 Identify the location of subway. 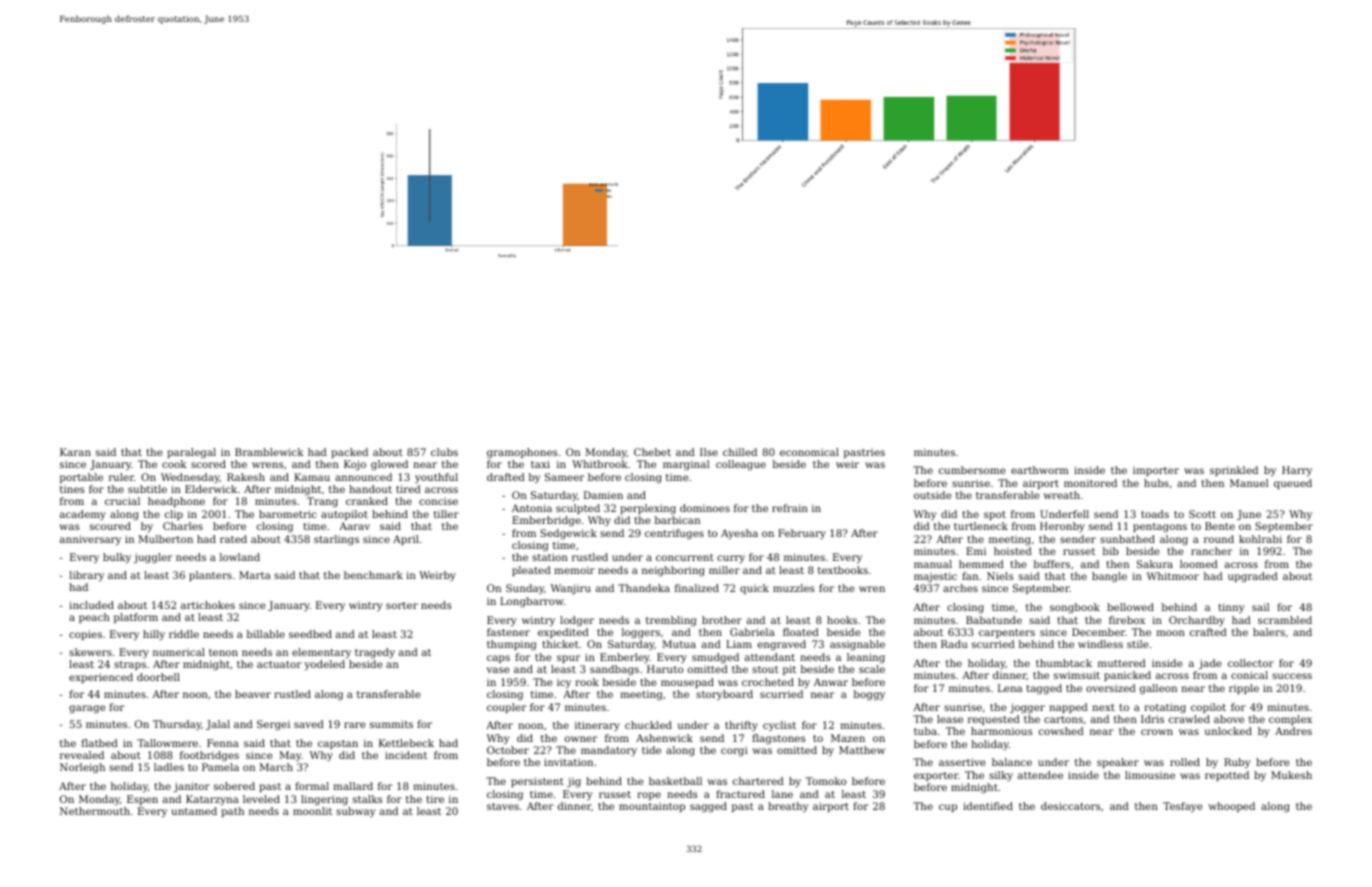
(355, 812).
